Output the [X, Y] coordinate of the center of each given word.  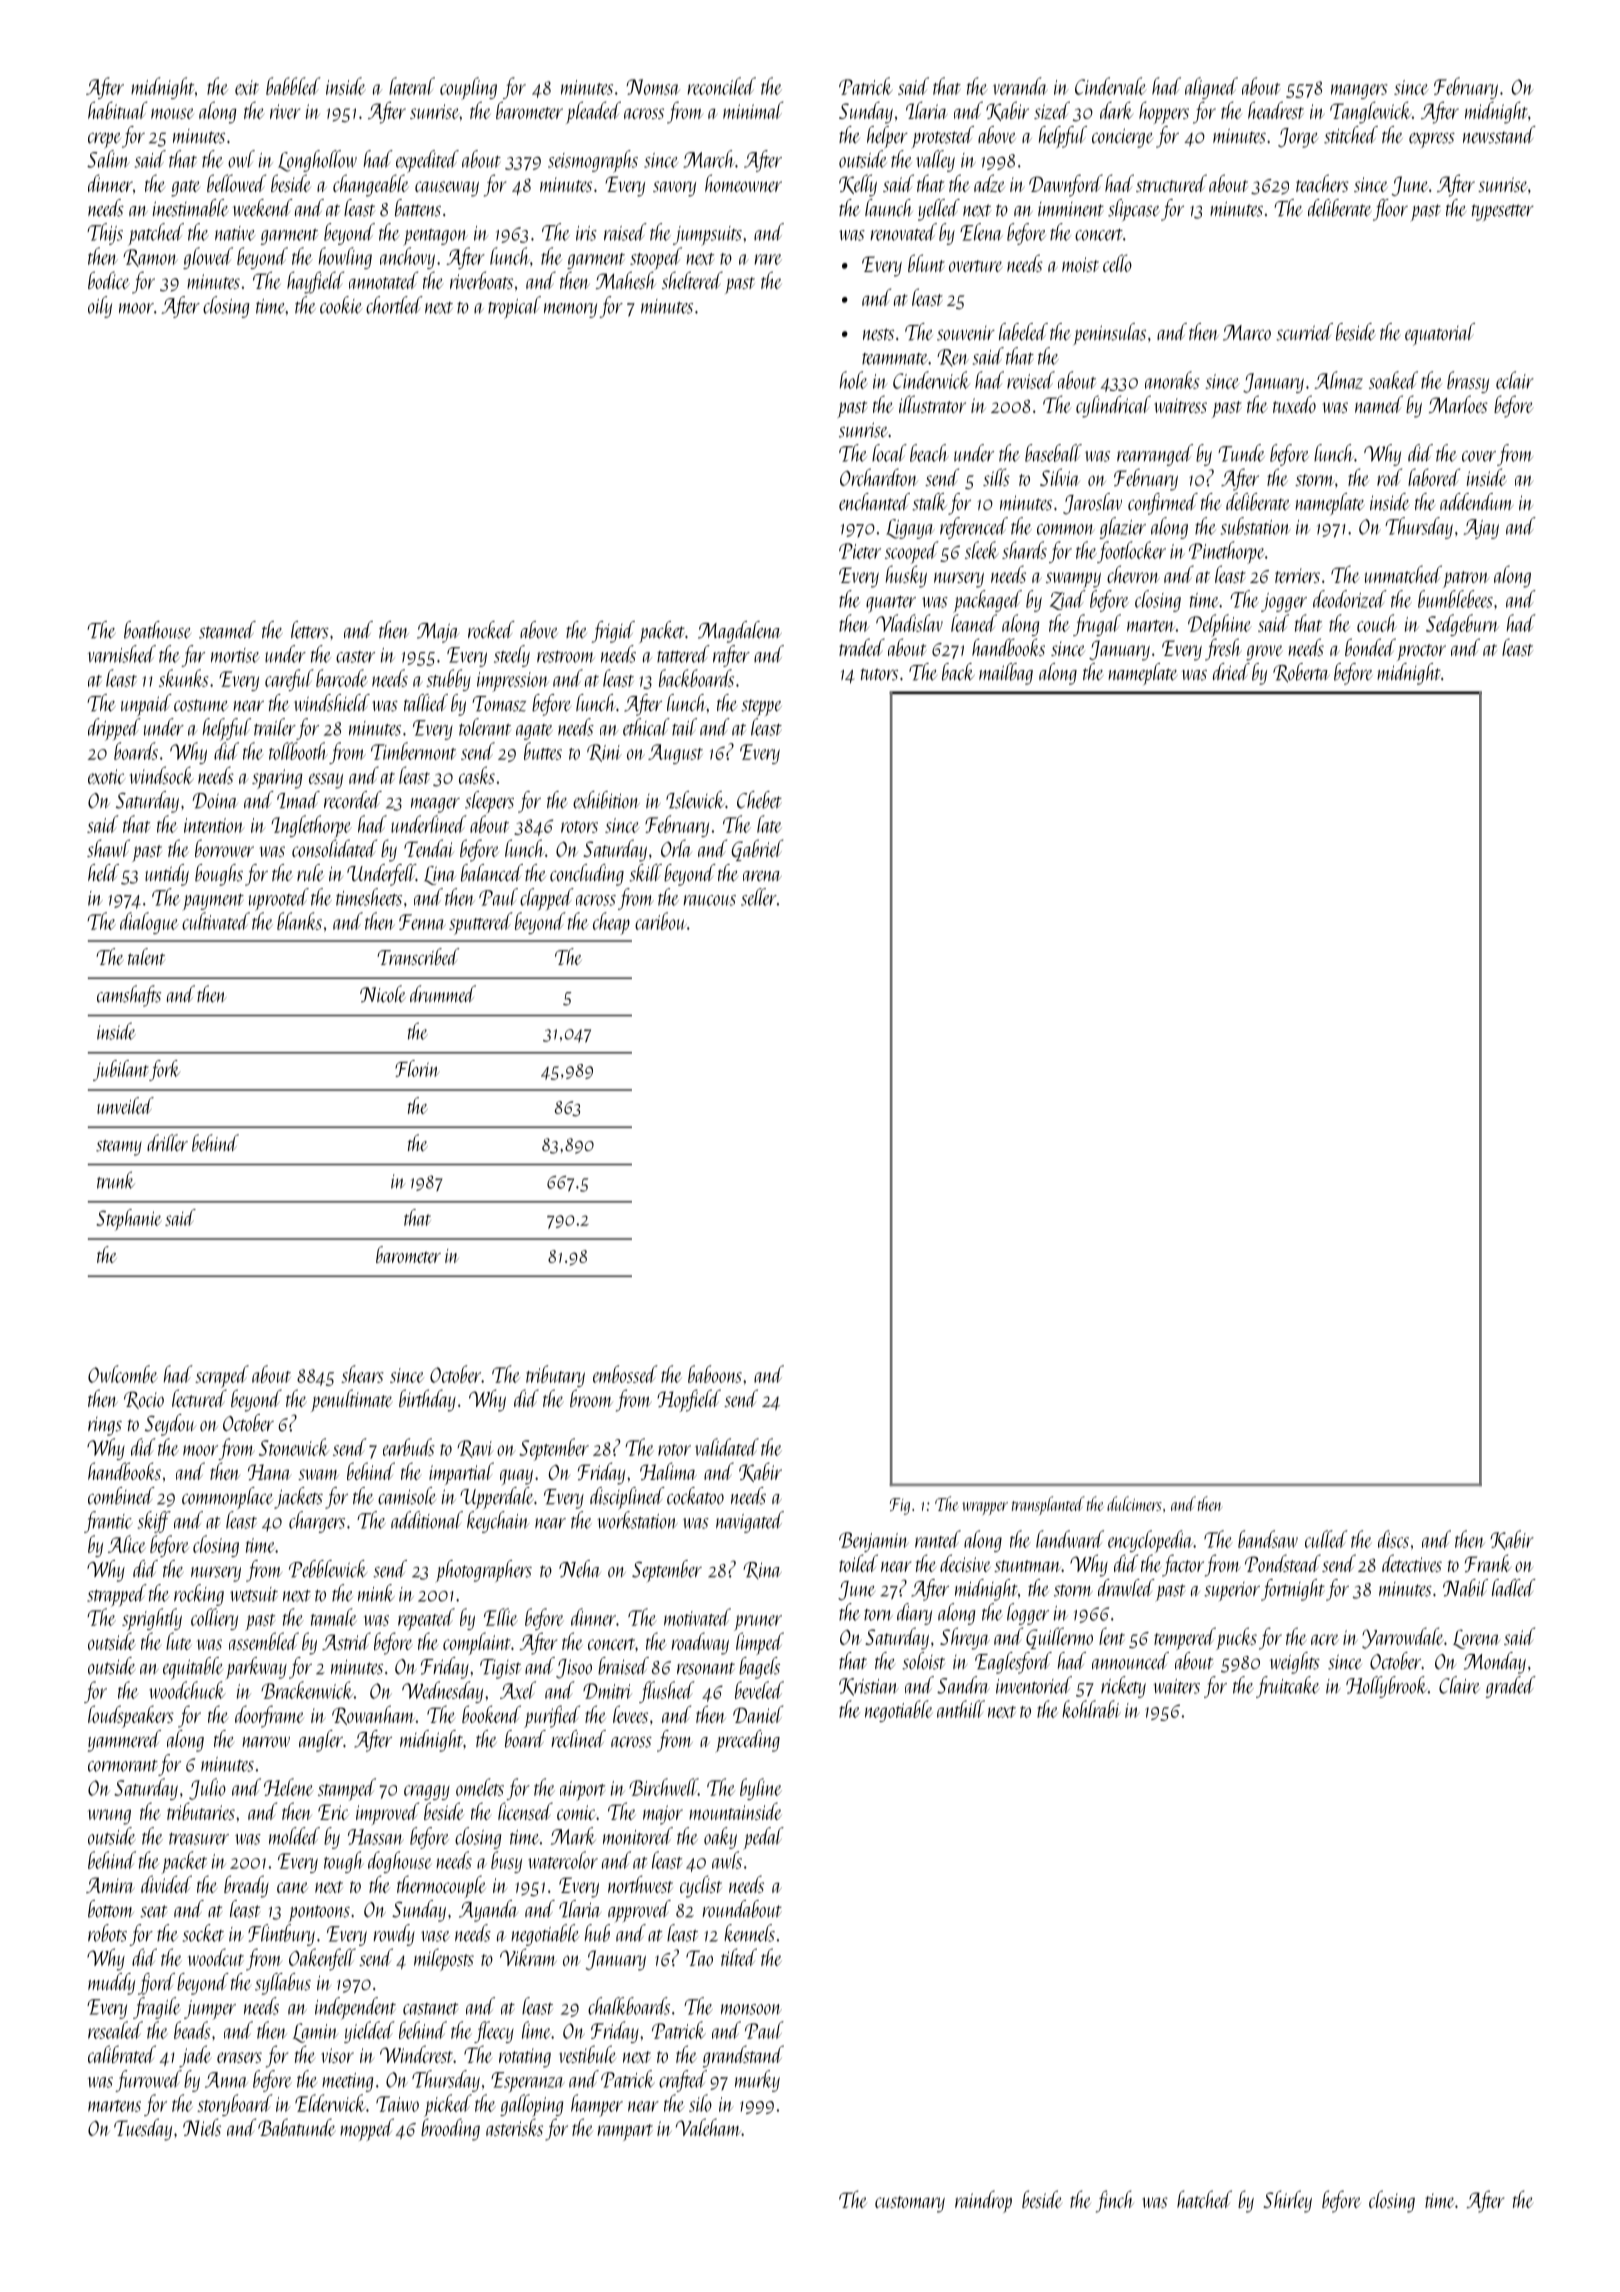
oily [100, 307]
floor [1390, 210]
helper [887, 137]
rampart [625, 2132]
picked [448, 2105]
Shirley [1287, 2201]
